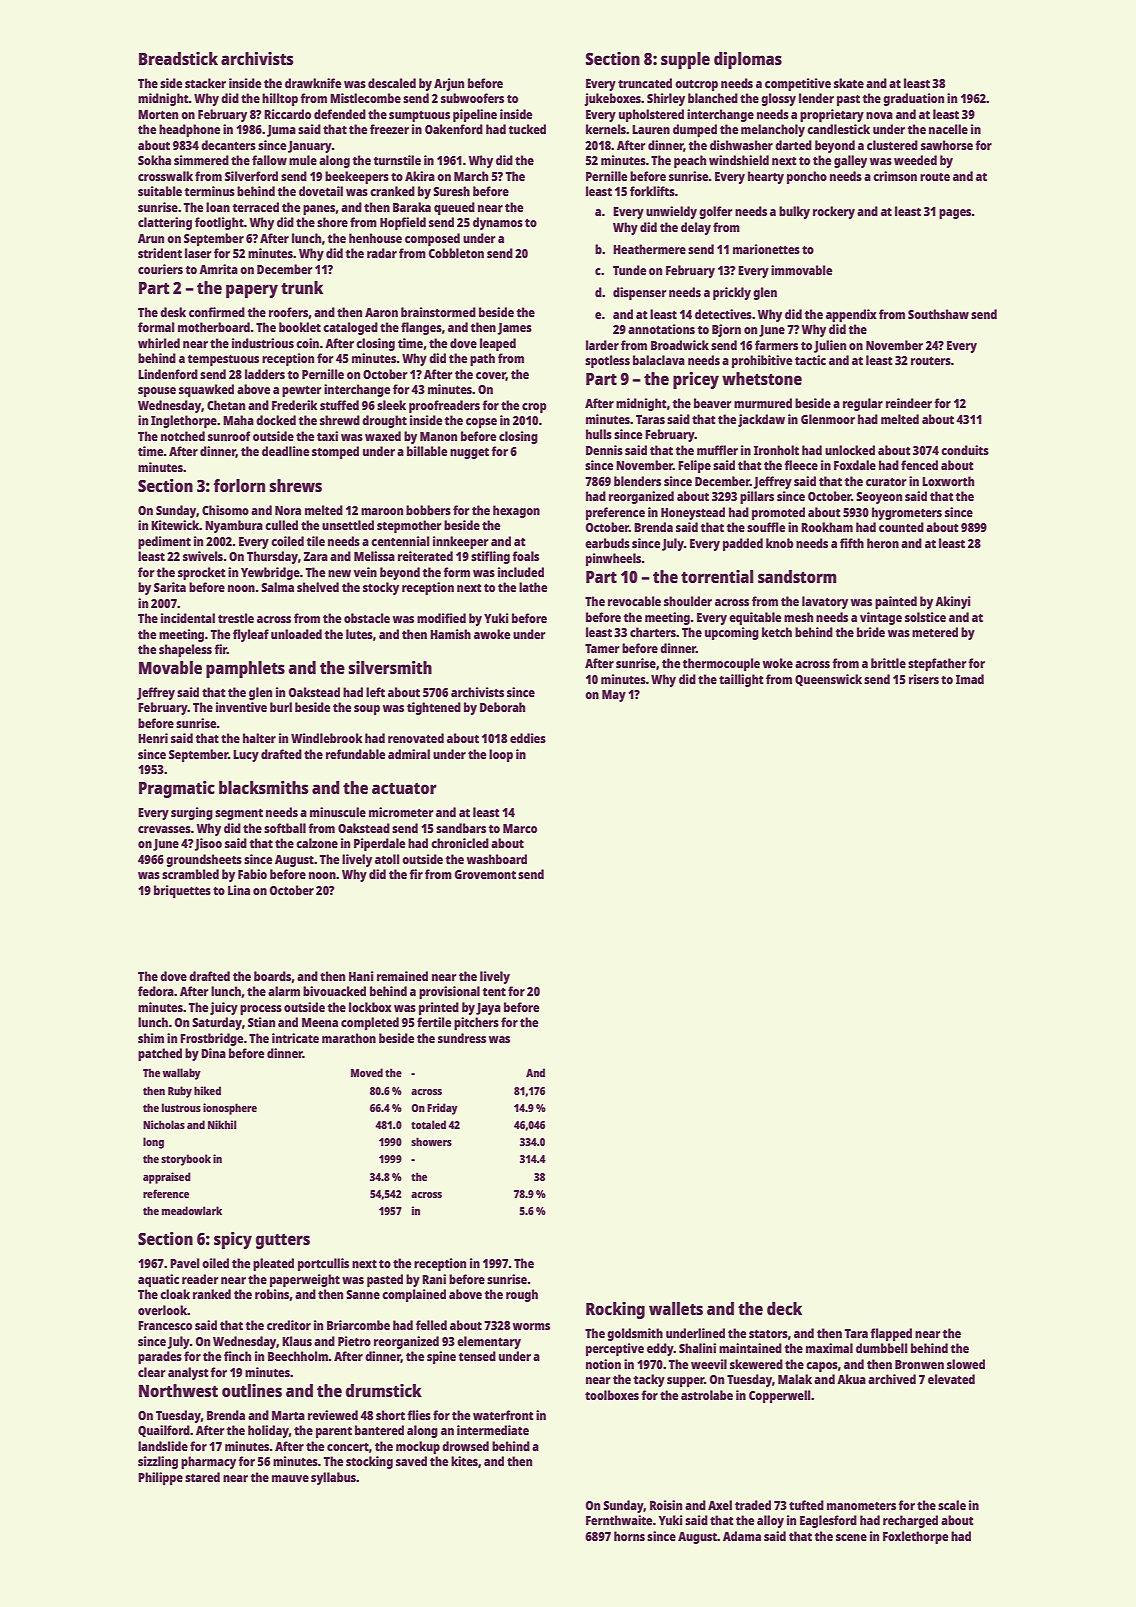 The image size is (1136, 1607). What do you see at coordinates (629, 1536) in the screenshot?
I see `horns` at bounding box center [629, 1536].
